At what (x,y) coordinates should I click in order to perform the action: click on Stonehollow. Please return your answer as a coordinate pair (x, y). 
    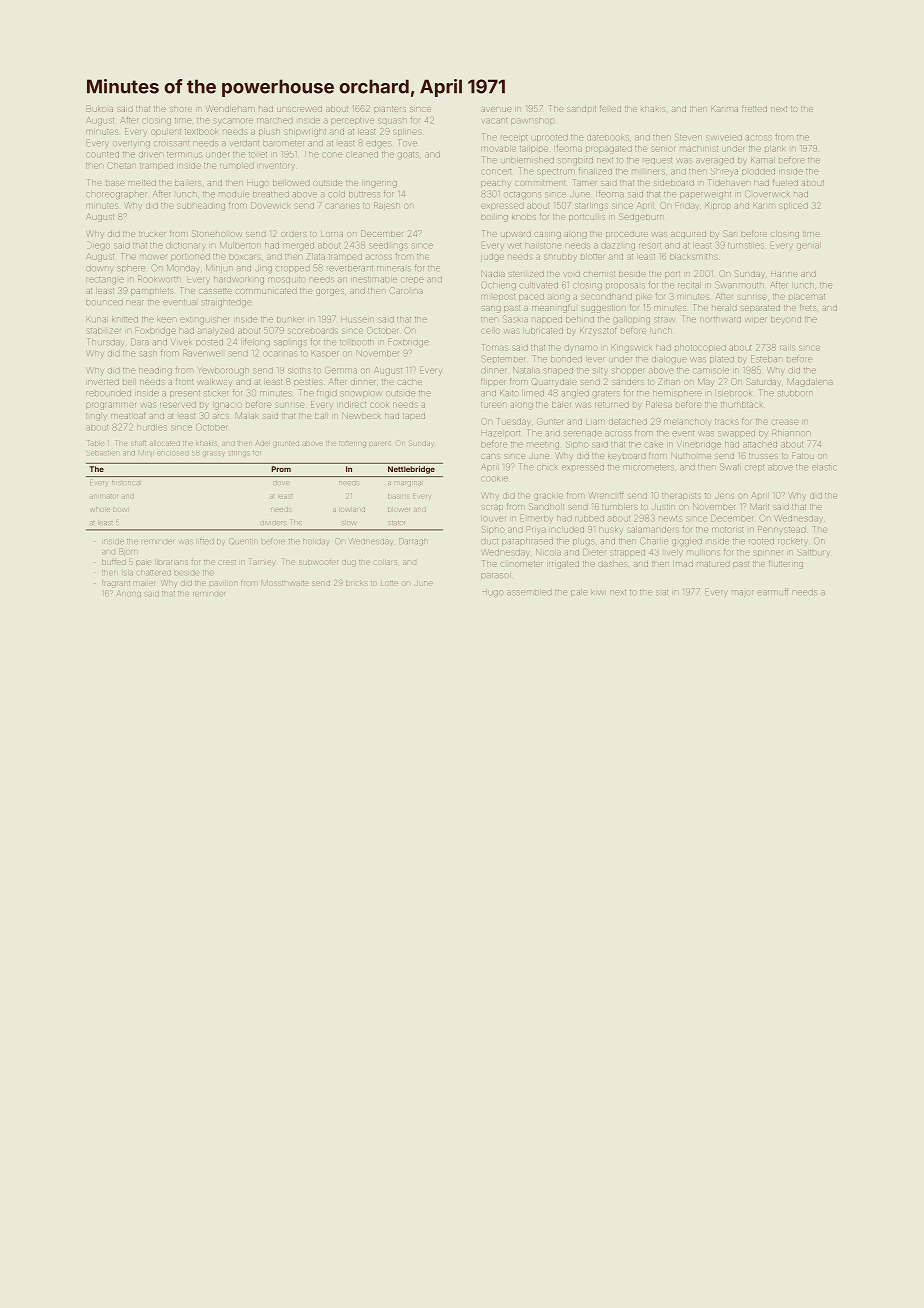
    Looking at the image, I should click on (216, 234).
